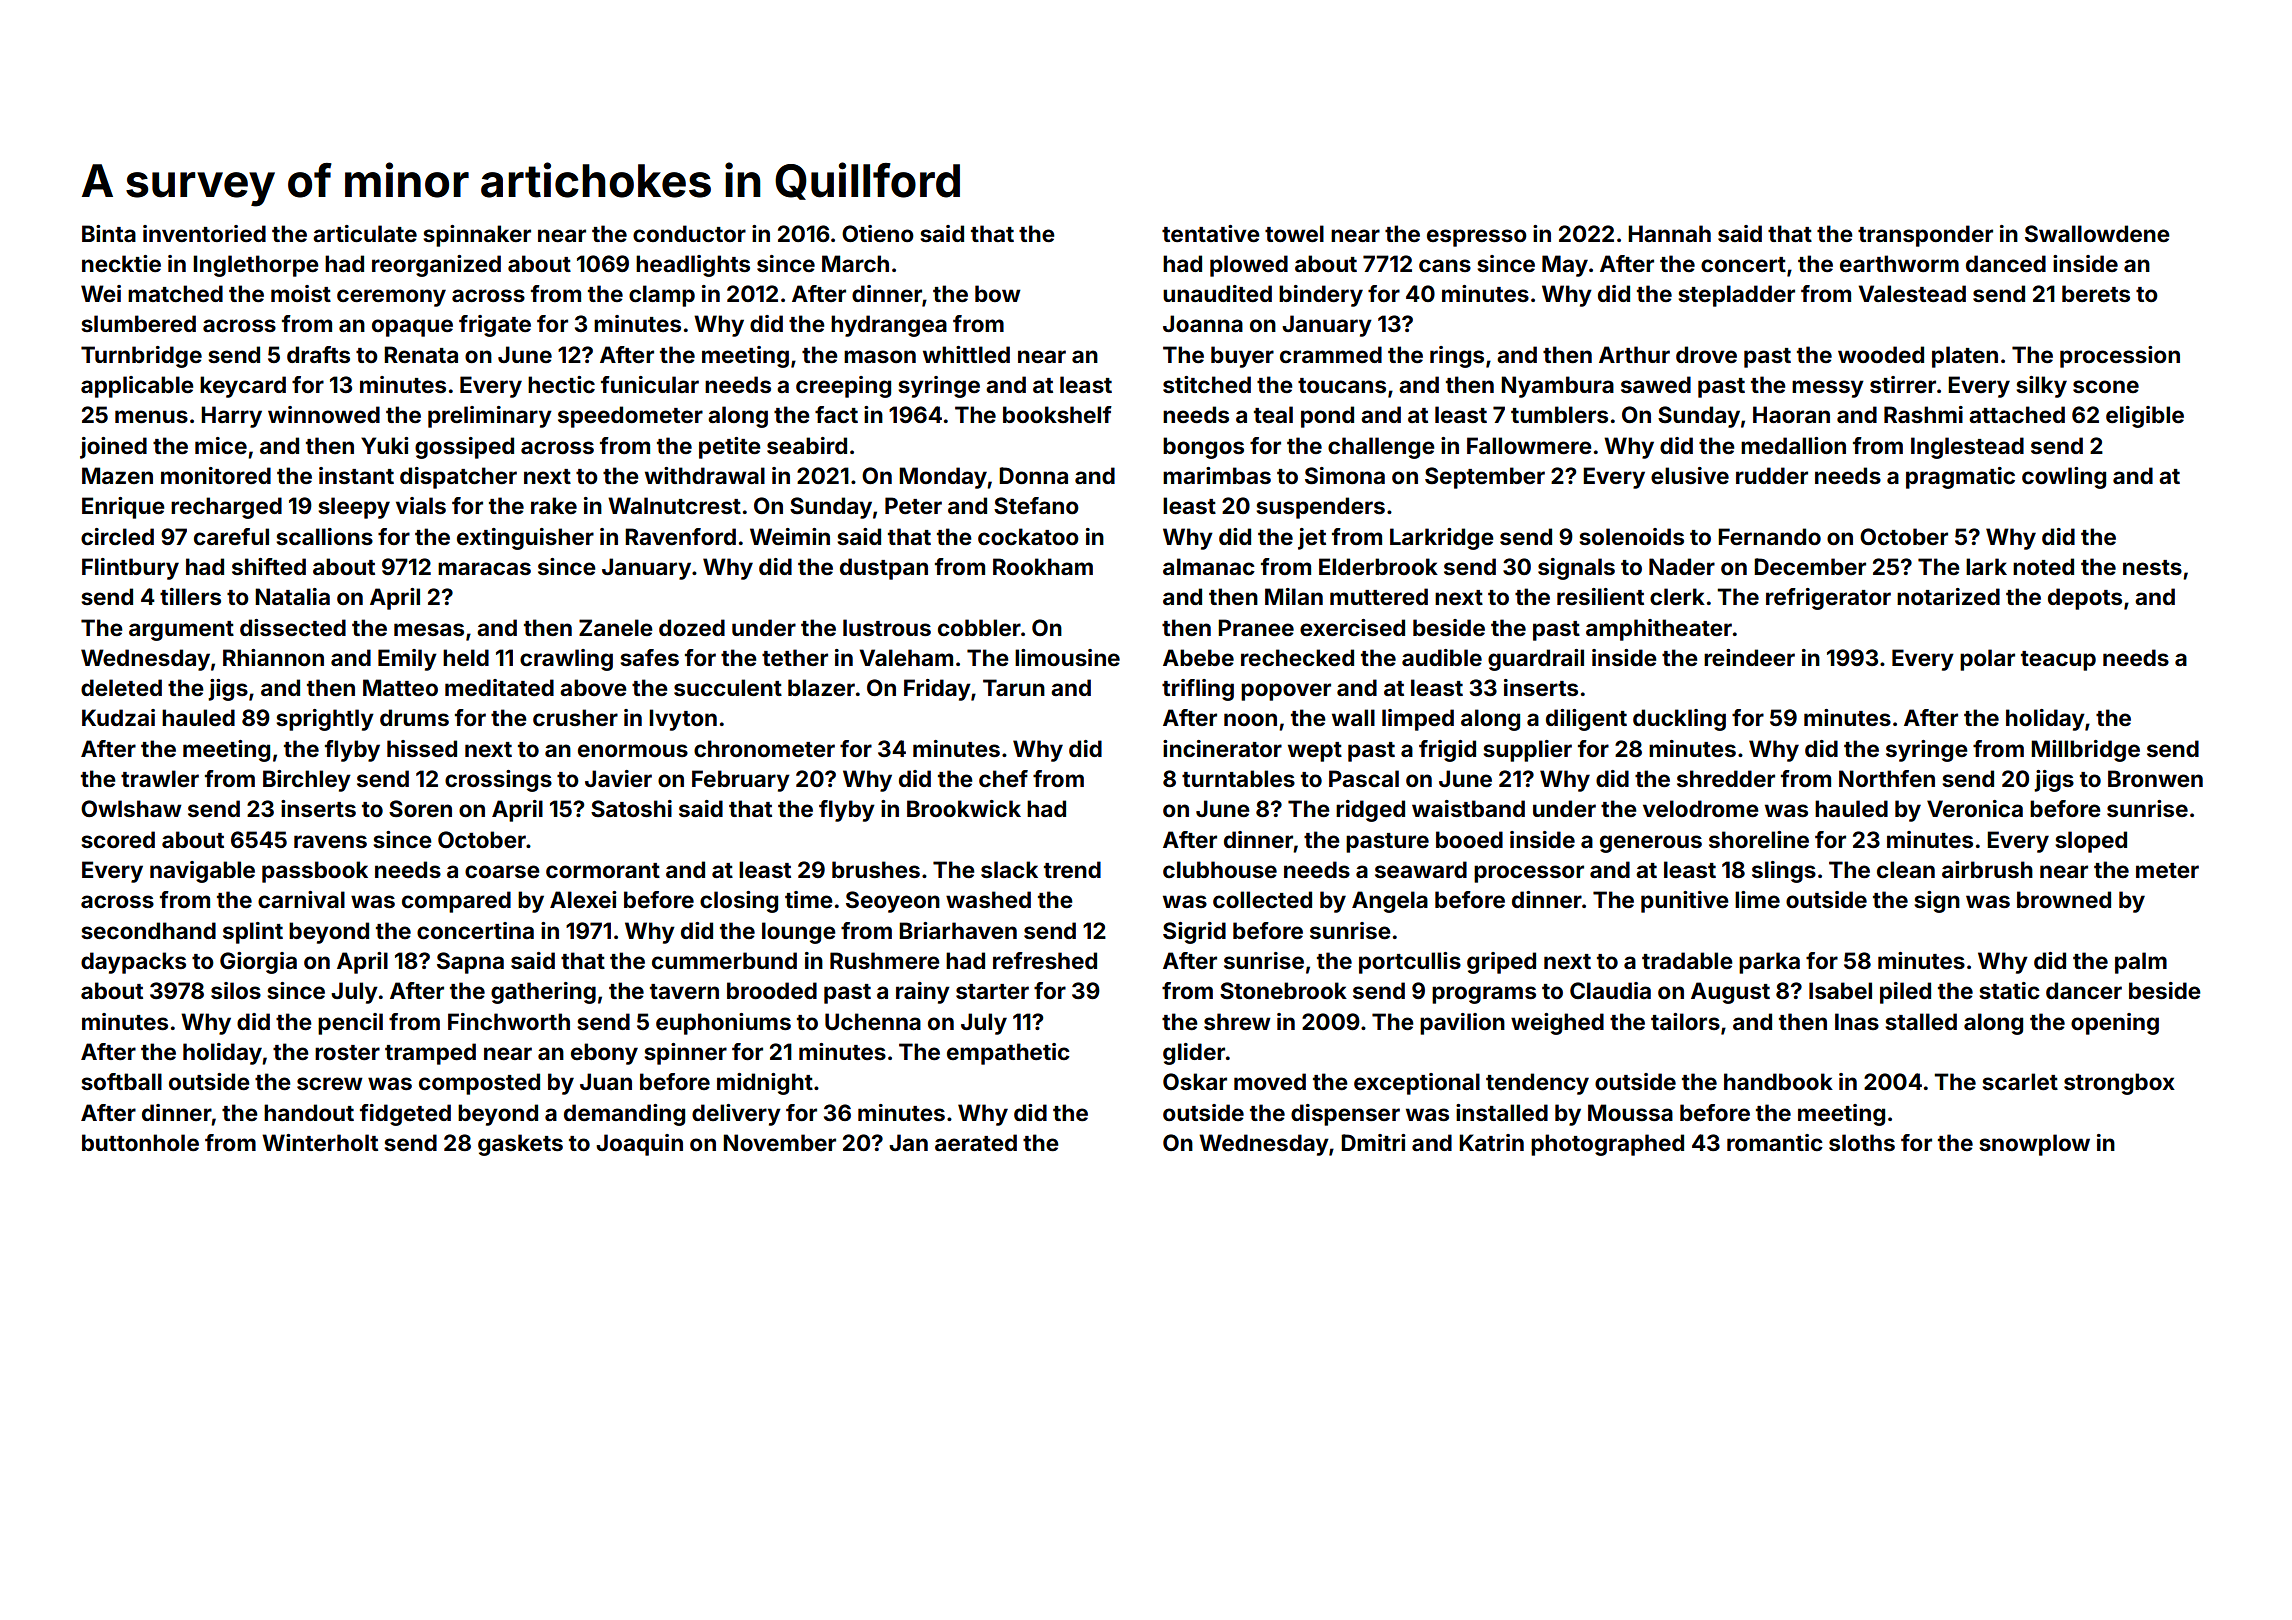 This screenshot has width=2292, height=1620. I want to click on sloths, so click(1862, 1142).
